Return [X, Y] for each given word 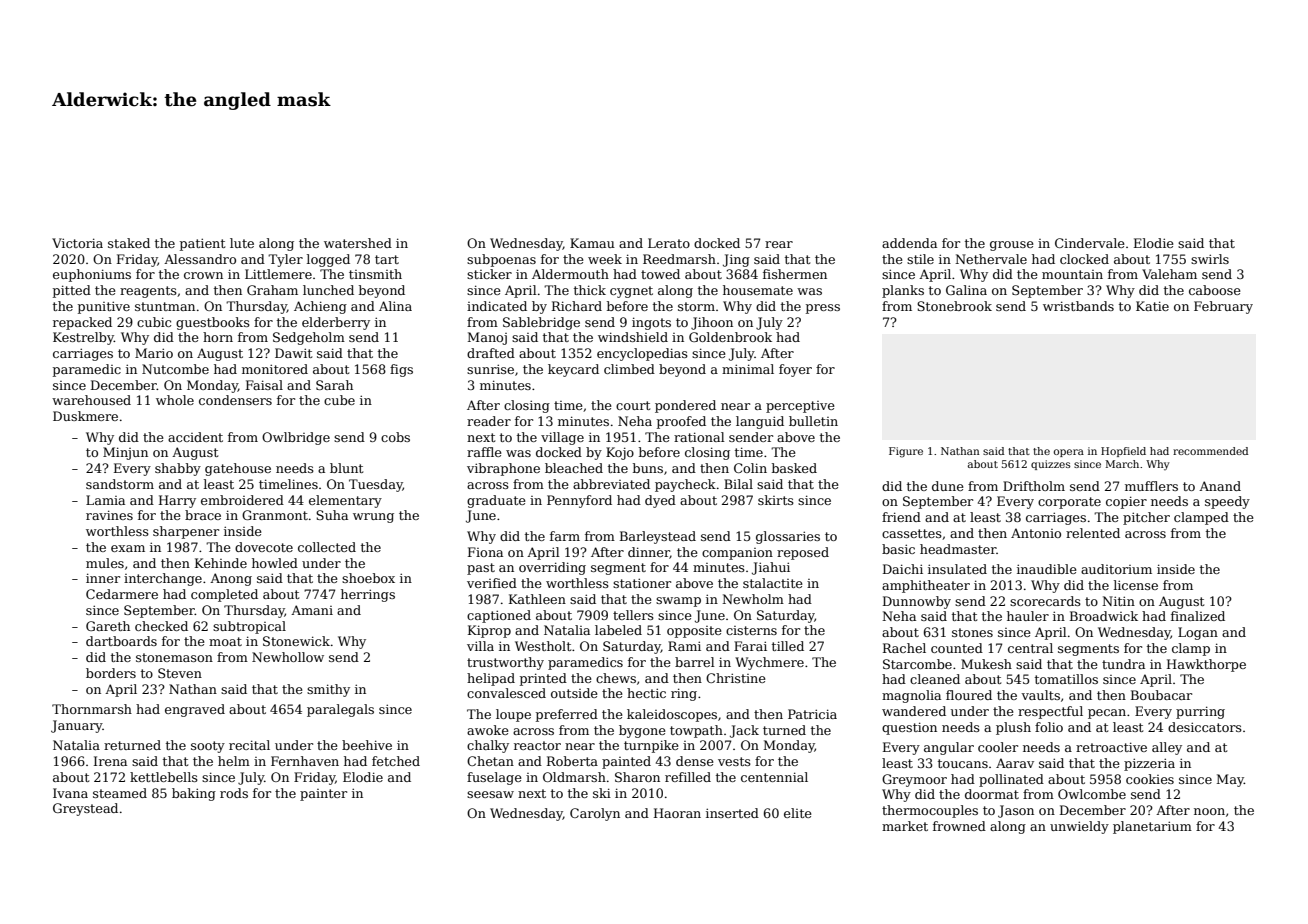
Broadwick [1104, 616]
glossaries [788, 537]
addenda [909, 243]
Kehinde [221, 563]
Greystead [85, 809]
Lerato [669, 243]
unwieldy [1079, 827]
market [905, 826]
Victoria [77, 243]
